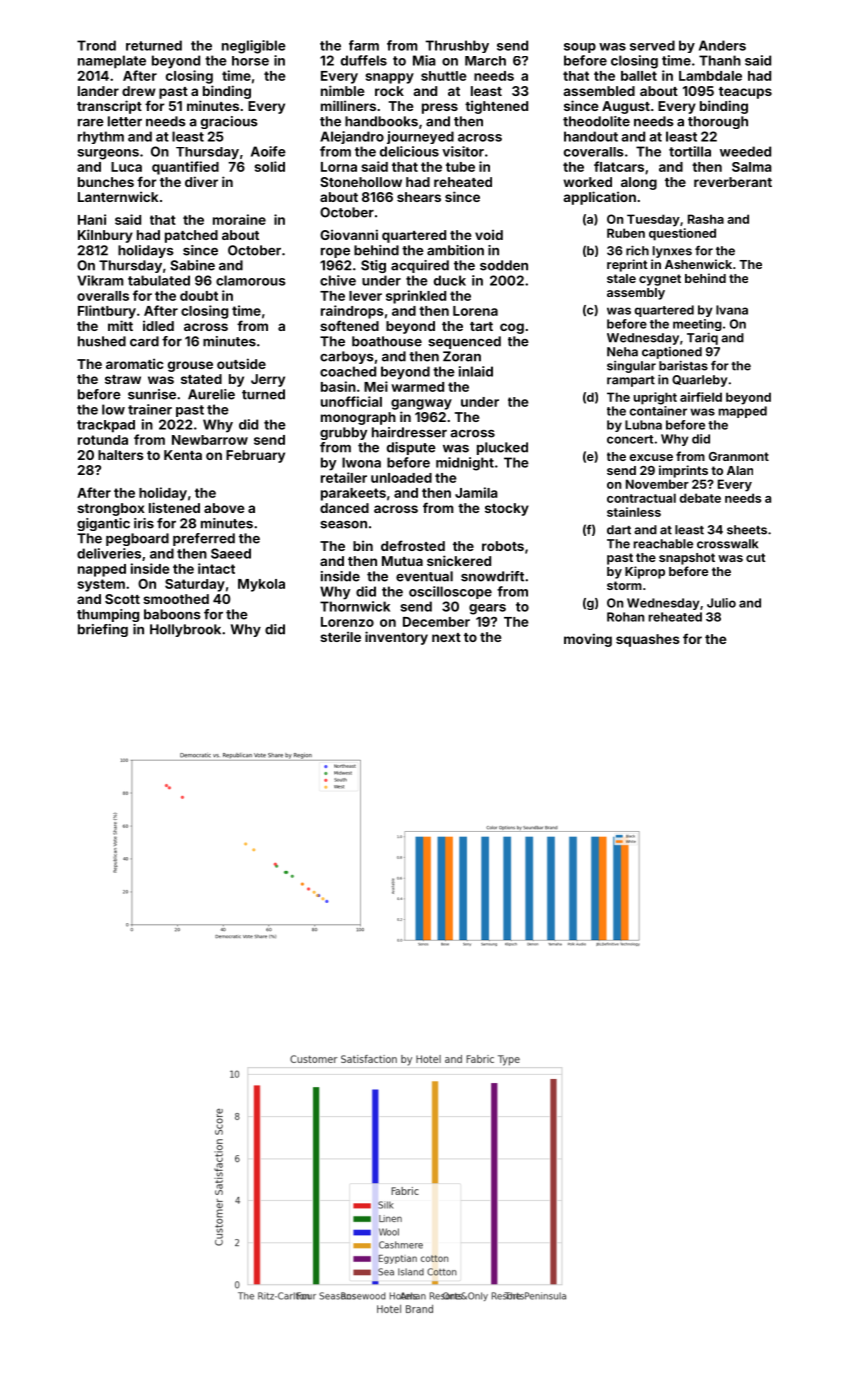 Image resolution: width=849 pixels, height=1400 pixels. What do you see at coordinates (446, 637) in the screenshot?
I see `next` at bounding box center [446, 637].
